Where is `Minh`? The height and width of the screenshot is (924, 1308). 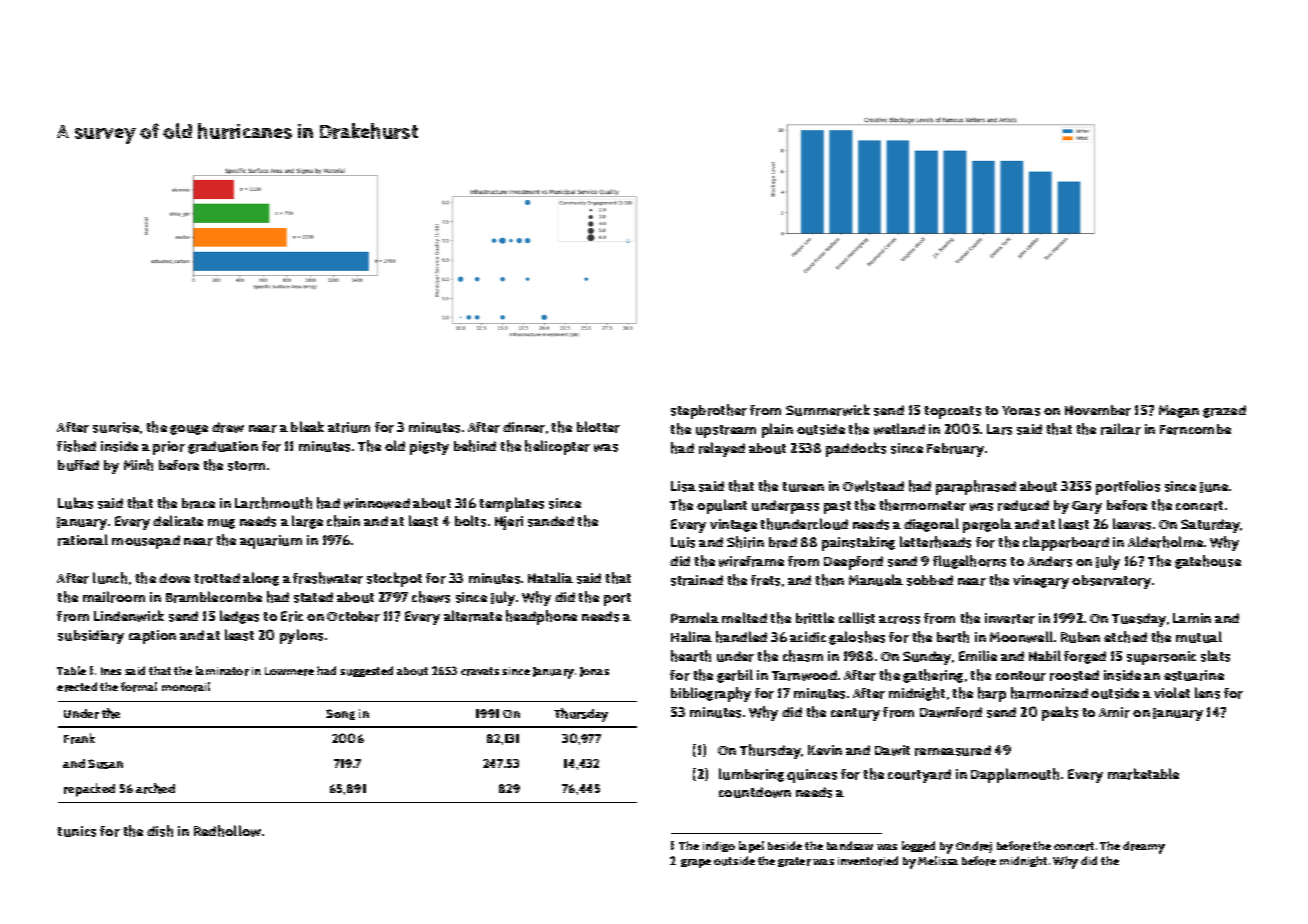
Minh is located at coordinates (138, 465).
